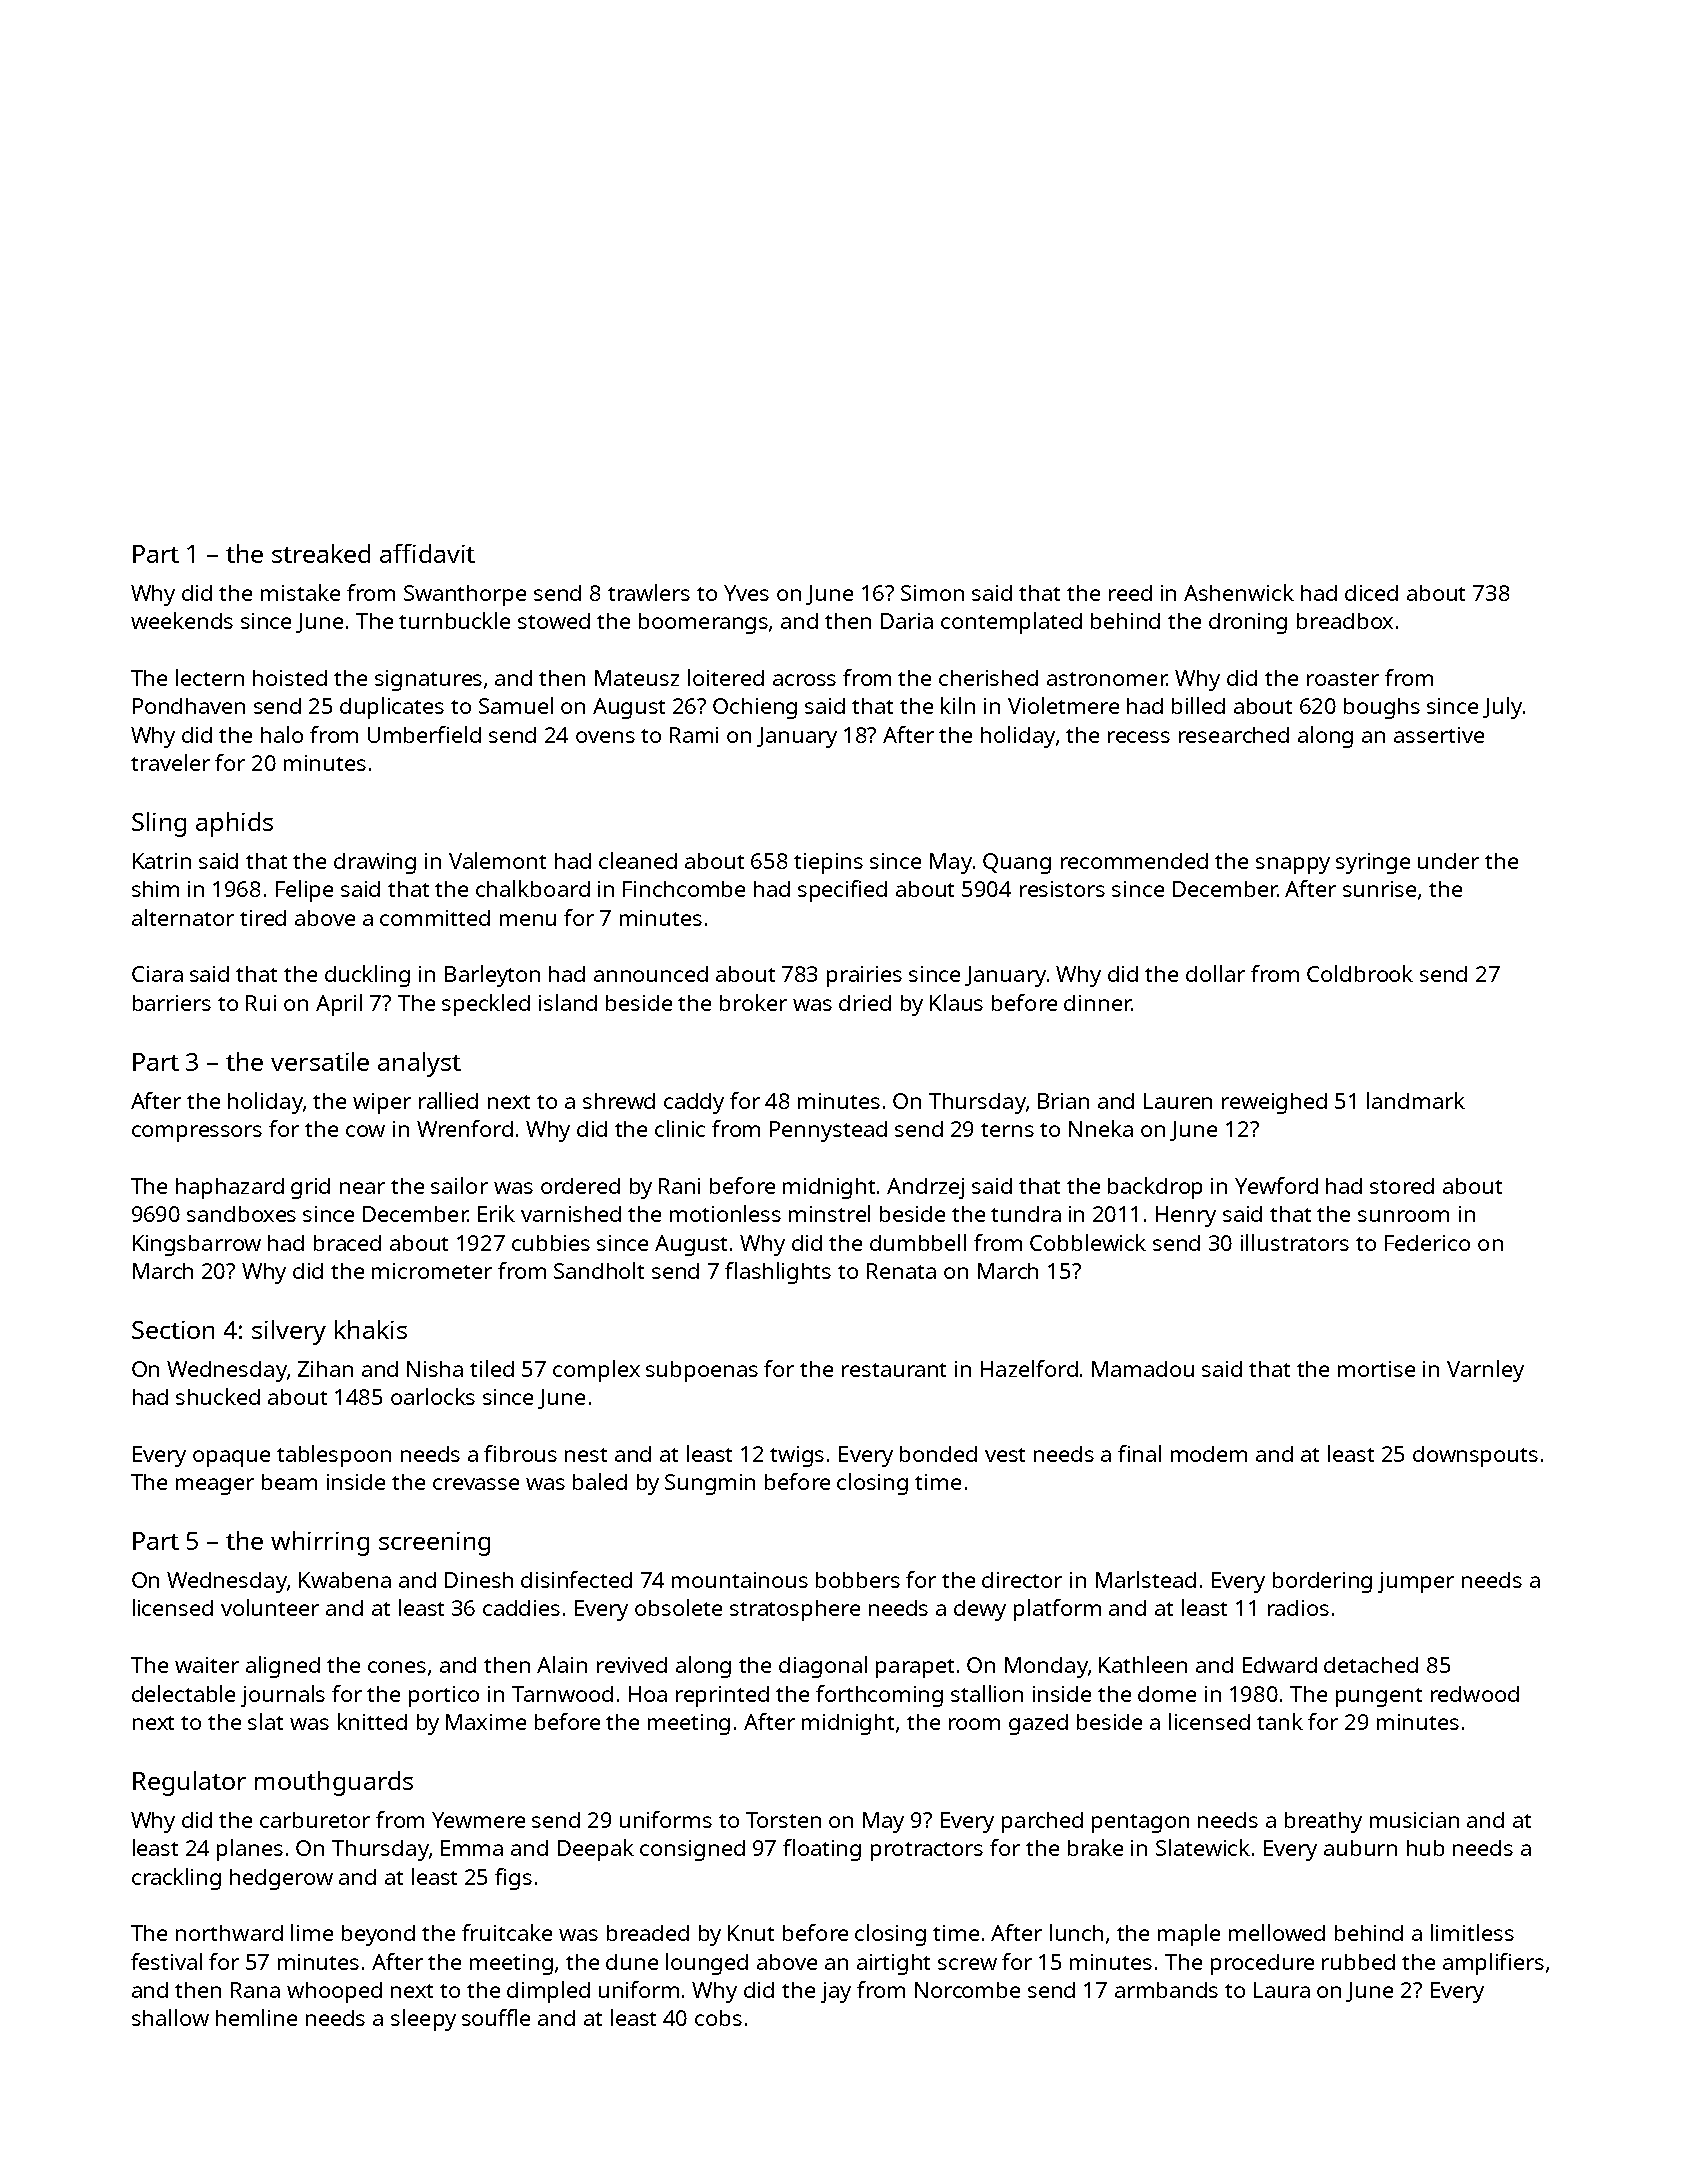 Image resolution: width=1683 pixels, height=2178 pixels. I want to click on Yves, so click(746, 593).
